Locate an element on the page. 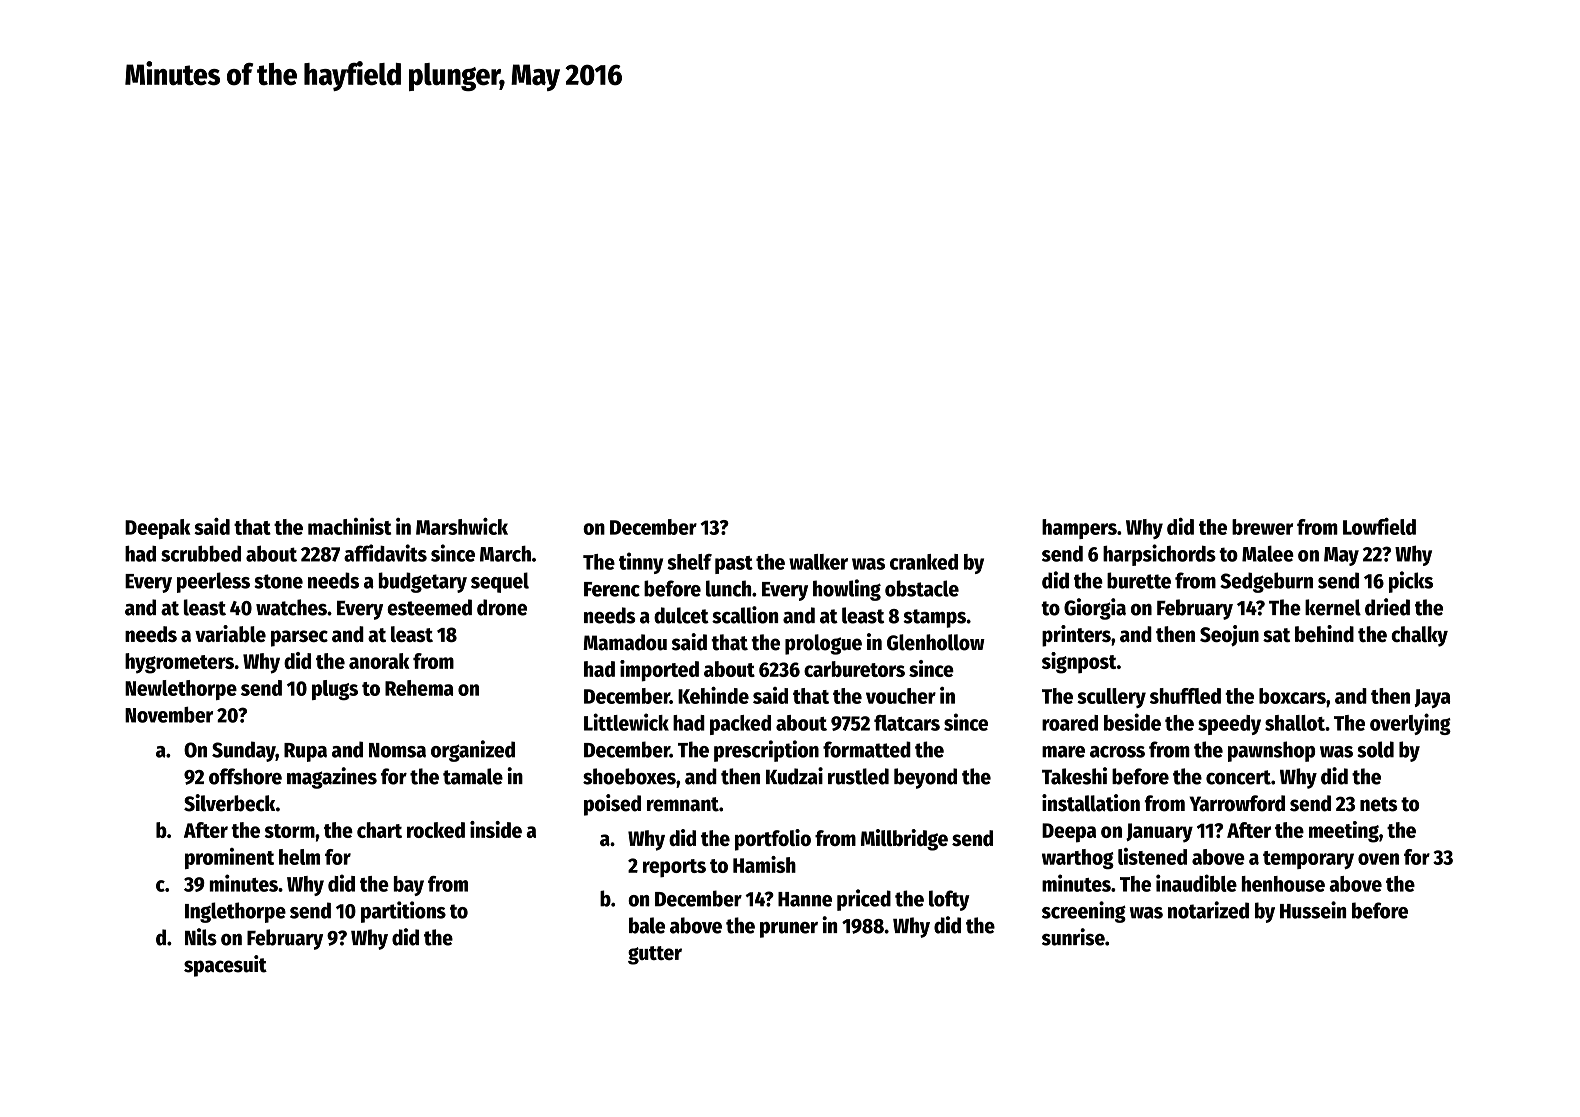  reports is located at coordinates (674, 868).
